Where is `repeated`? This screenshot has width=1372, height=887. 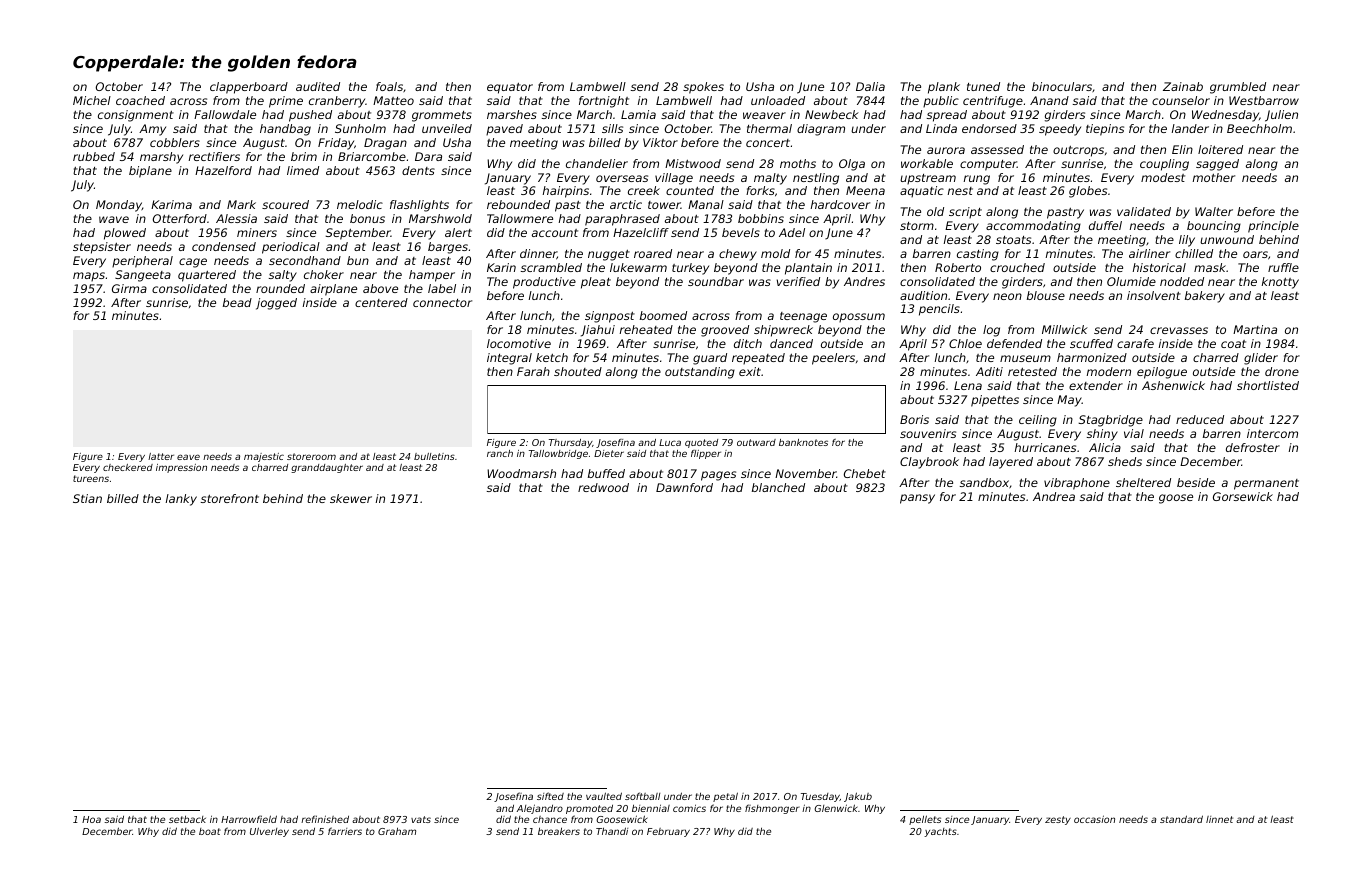
repeated is located at coordinates (758, 359).
